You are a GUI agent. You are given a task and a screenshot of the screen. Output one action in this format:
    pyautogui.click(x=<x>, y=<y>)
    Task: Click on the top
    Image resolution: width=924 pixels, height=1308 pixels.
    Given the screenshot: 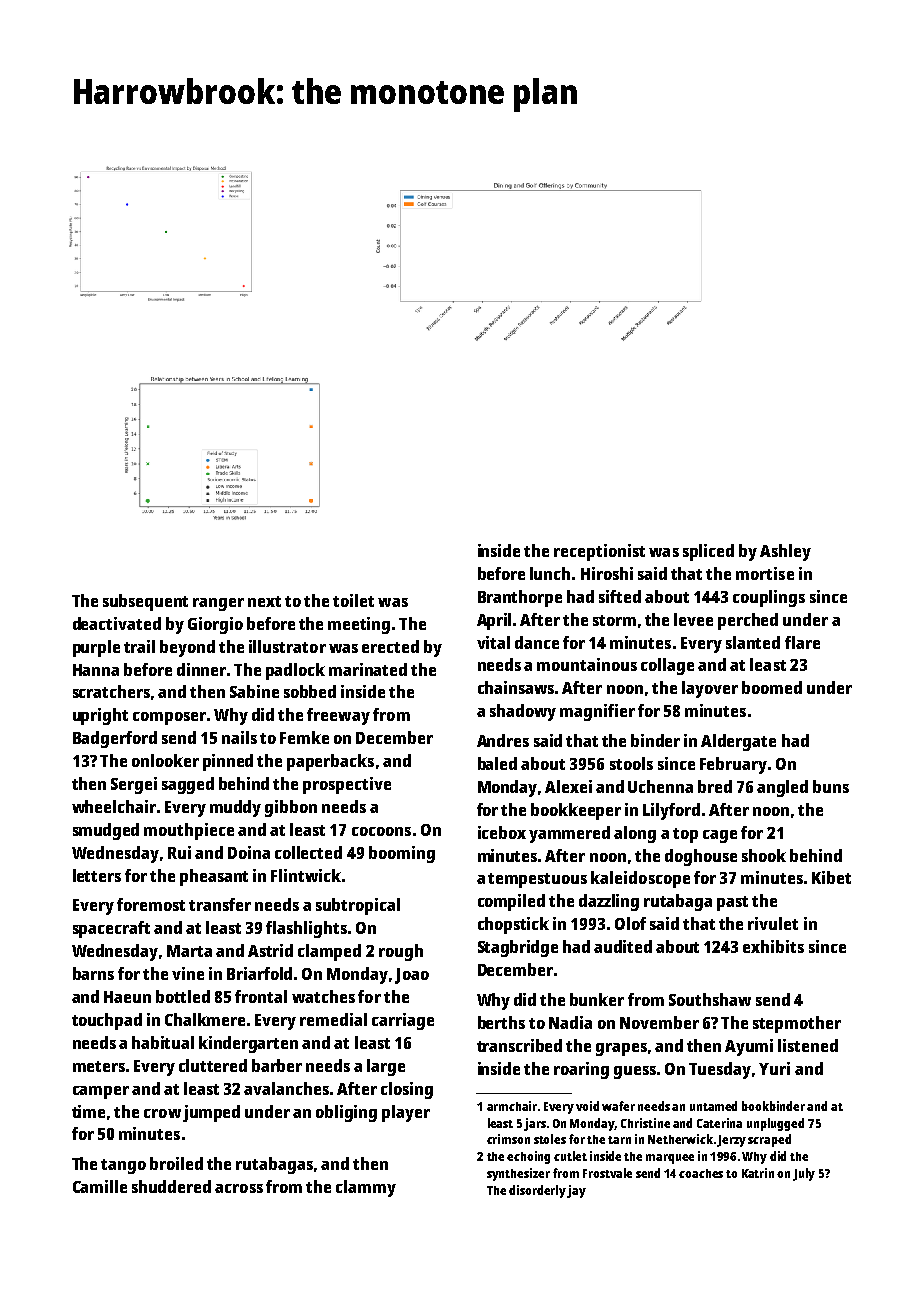 What is the action you would take?
    pyautogui.click(x=685, y=835)
